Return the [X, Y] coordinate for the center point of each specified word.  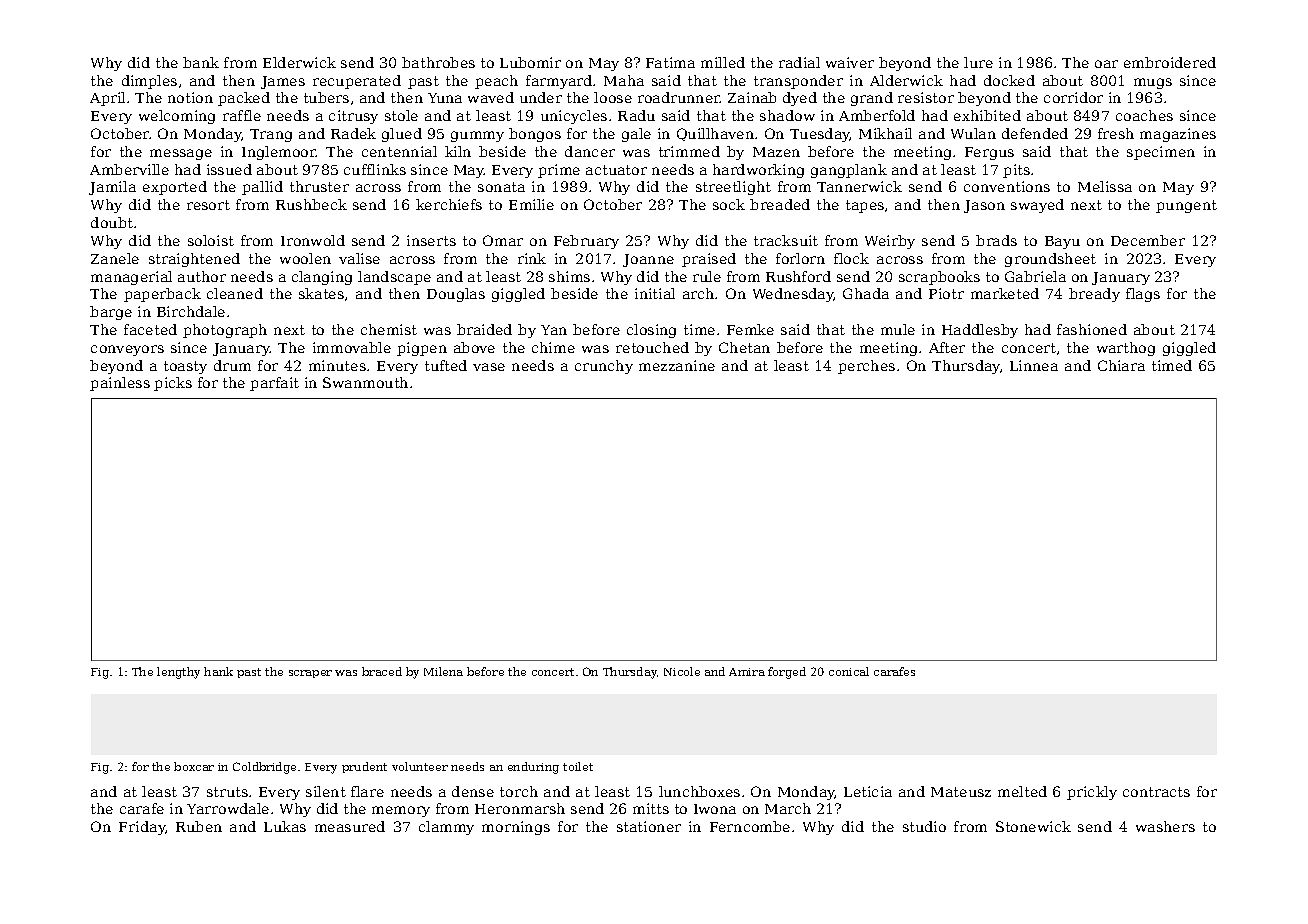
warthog [1126, 349]
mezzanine [677, 365]
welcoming [177, 117]
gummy [477, 136]
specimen [1161, 153]
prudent [364, 767]
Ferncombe [750, 826]
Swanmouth [365, 382]
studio [924, 826]
